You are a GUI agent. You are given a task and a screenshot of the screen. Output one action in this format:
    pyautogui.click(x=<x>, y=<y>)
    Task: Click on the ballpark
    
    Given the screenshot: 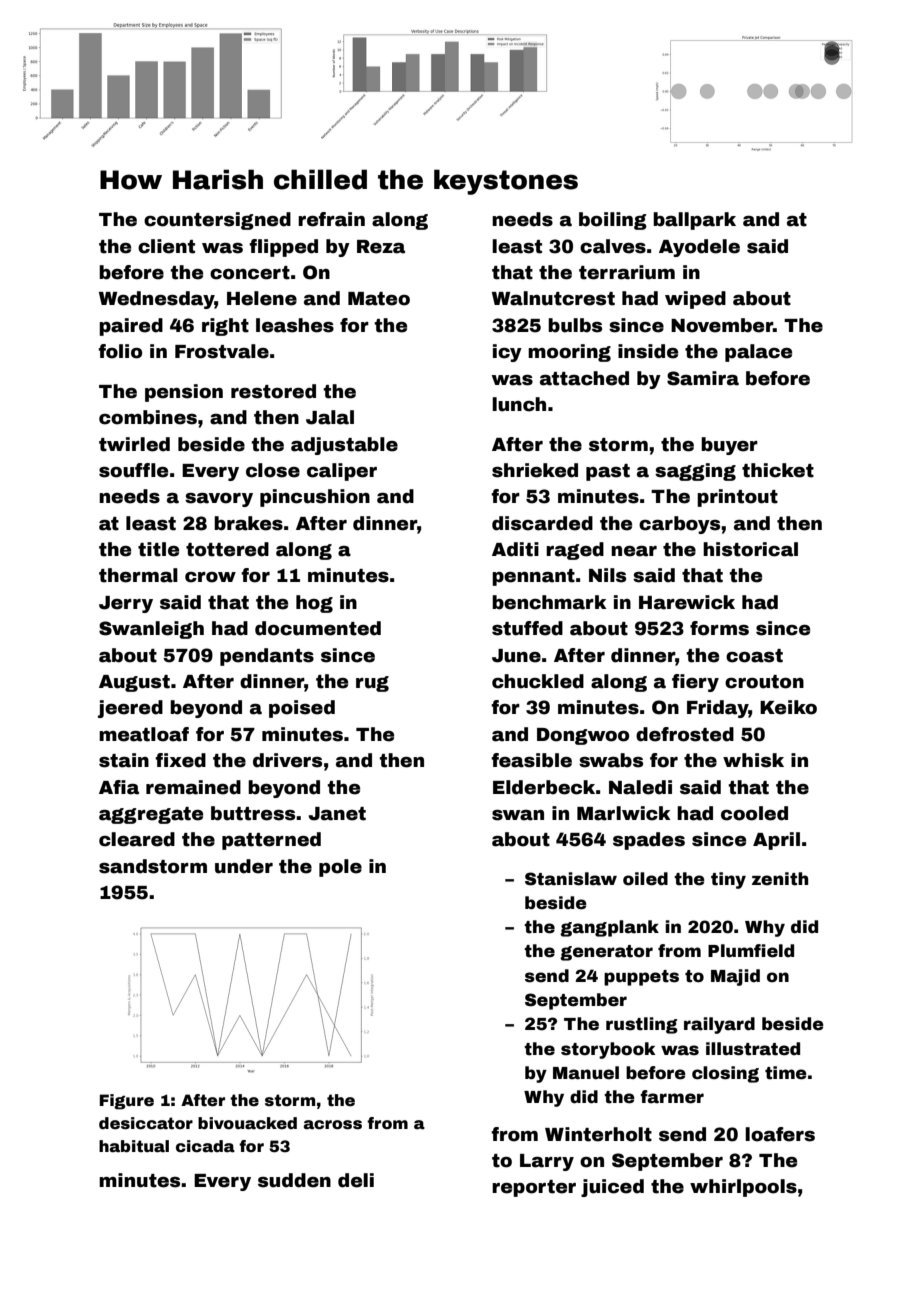 What is the action you would take?
    pyautogui.click(x=694, y=221)
